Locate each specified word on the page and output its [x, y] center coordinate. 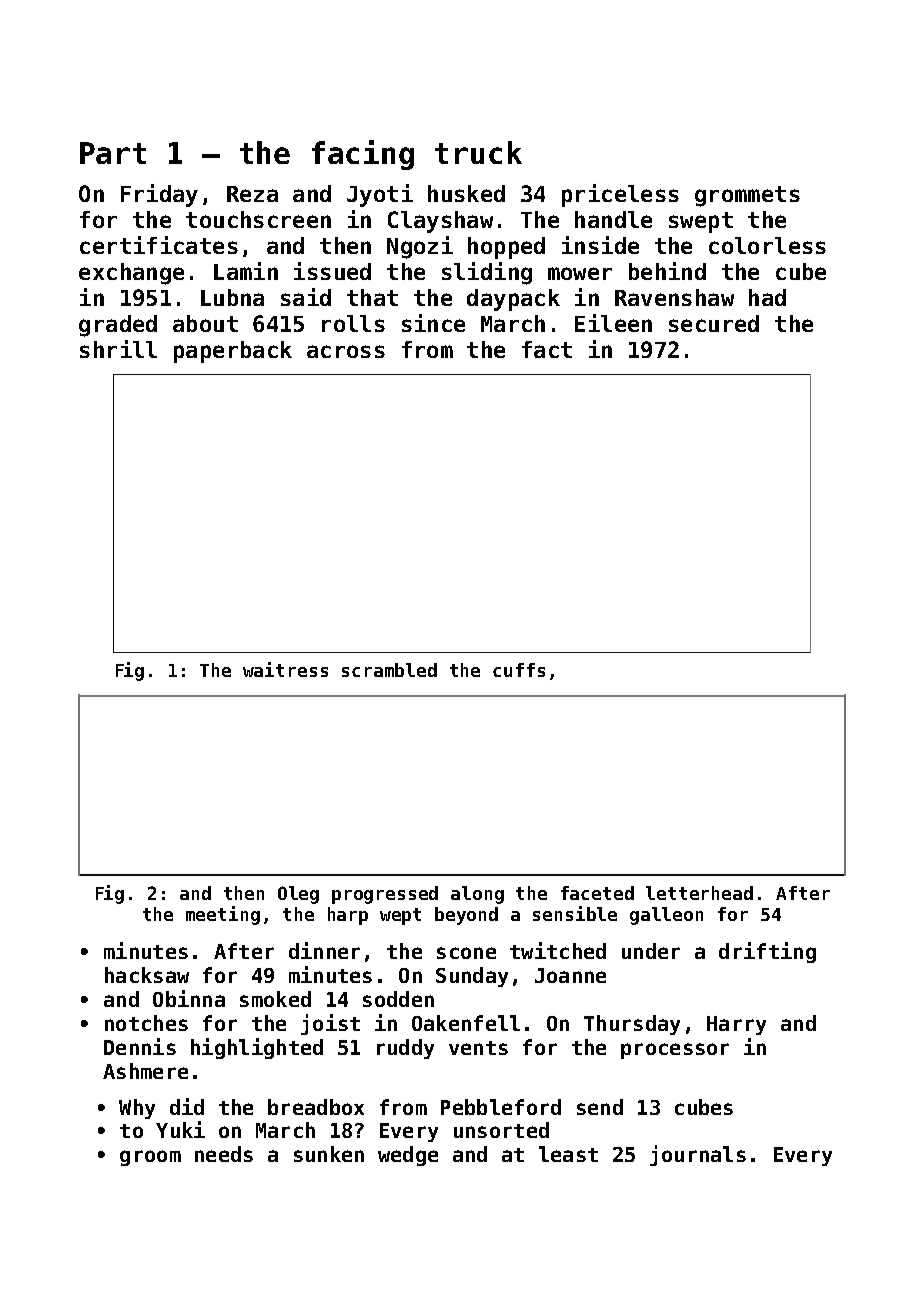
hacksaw [147, 975]
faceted [597, 893]
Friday [159, 195]
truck [478, 152]
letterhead [699, 893]
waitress [285, 669]
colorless [767, 245]
